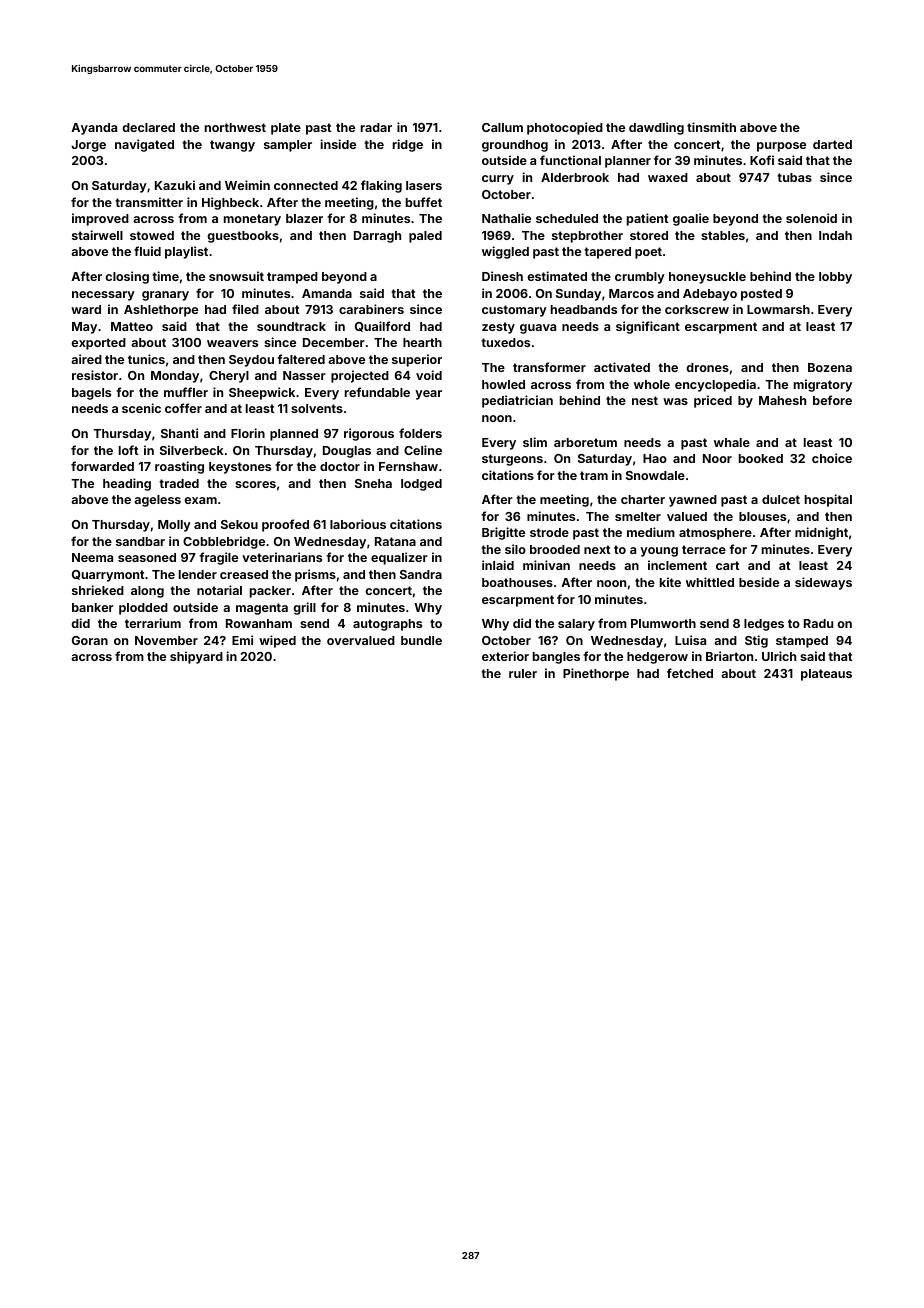 The width and height of the page is (924, 1308). Describe the element at coordinates (186, 252) in the page. I see `playlist` at that location.
